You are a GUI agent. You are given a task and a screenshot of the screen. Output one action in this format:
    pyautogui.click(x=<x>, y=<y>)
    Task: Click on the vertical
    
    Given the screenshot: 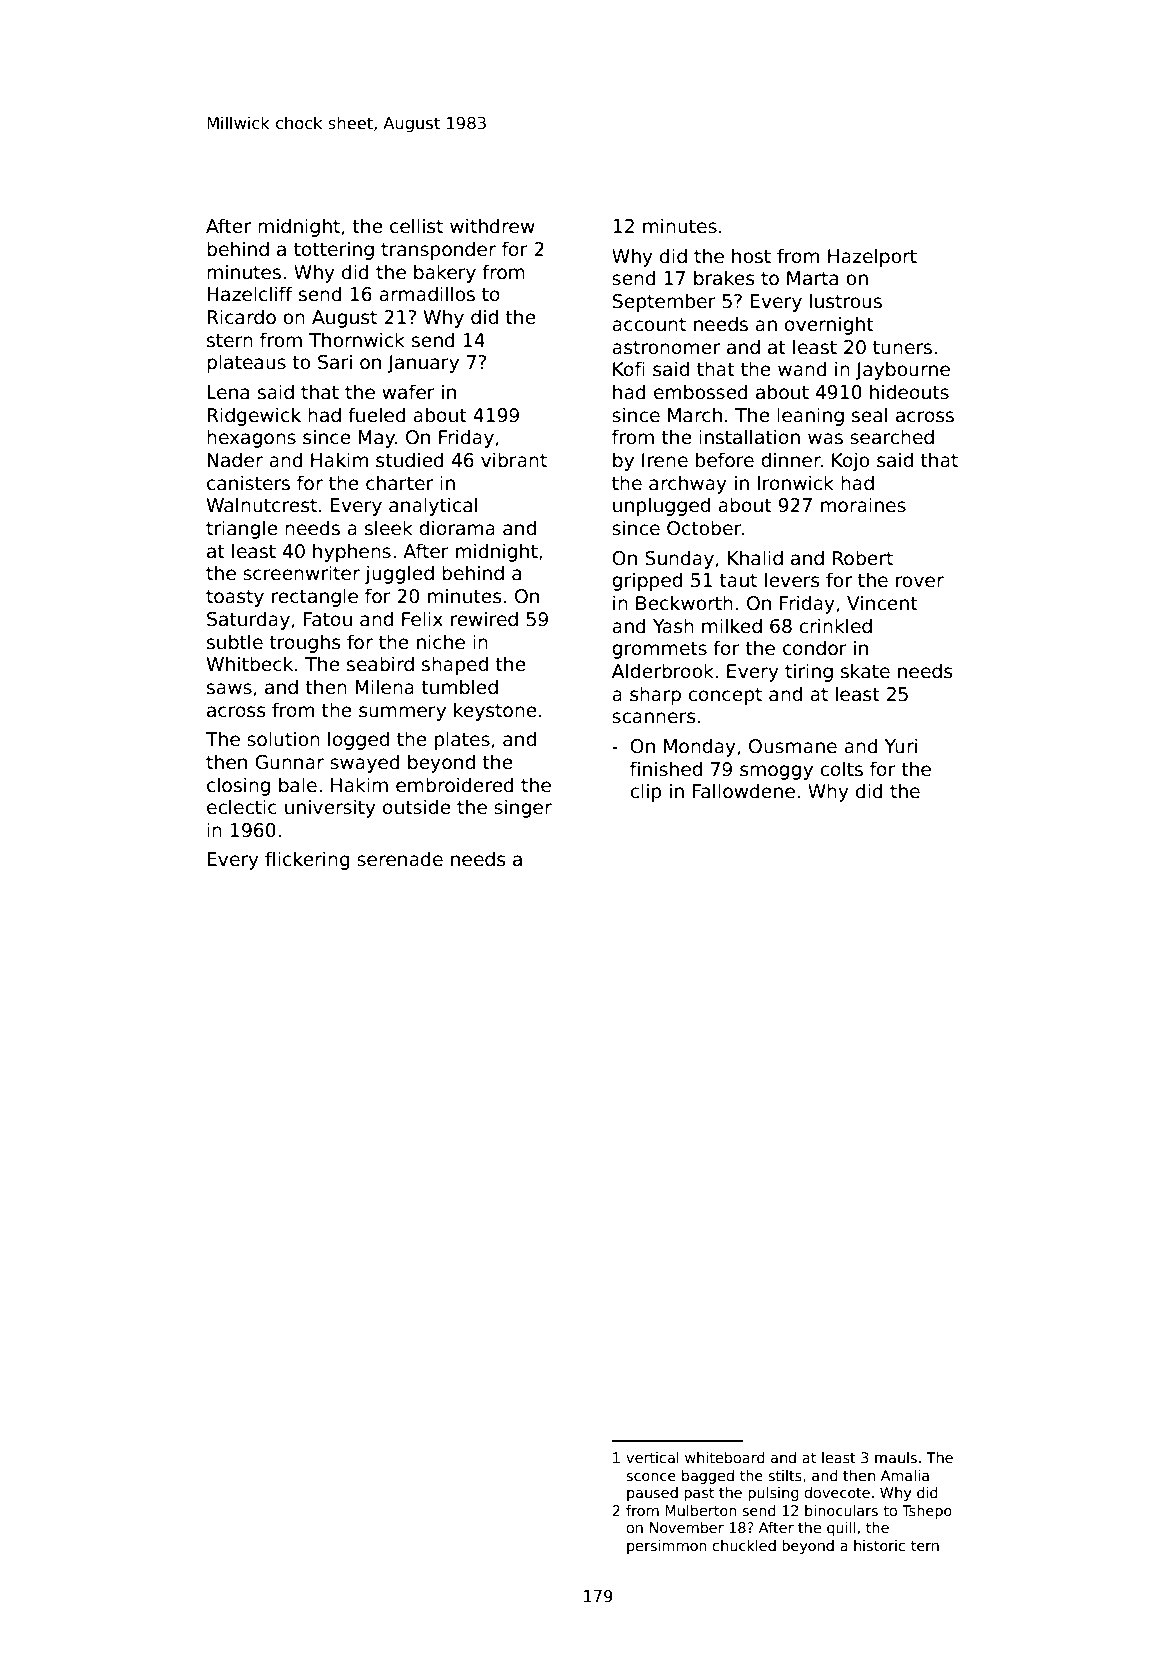 What is the action you would take?
    pyautogui.click(x=652, y=1457)
